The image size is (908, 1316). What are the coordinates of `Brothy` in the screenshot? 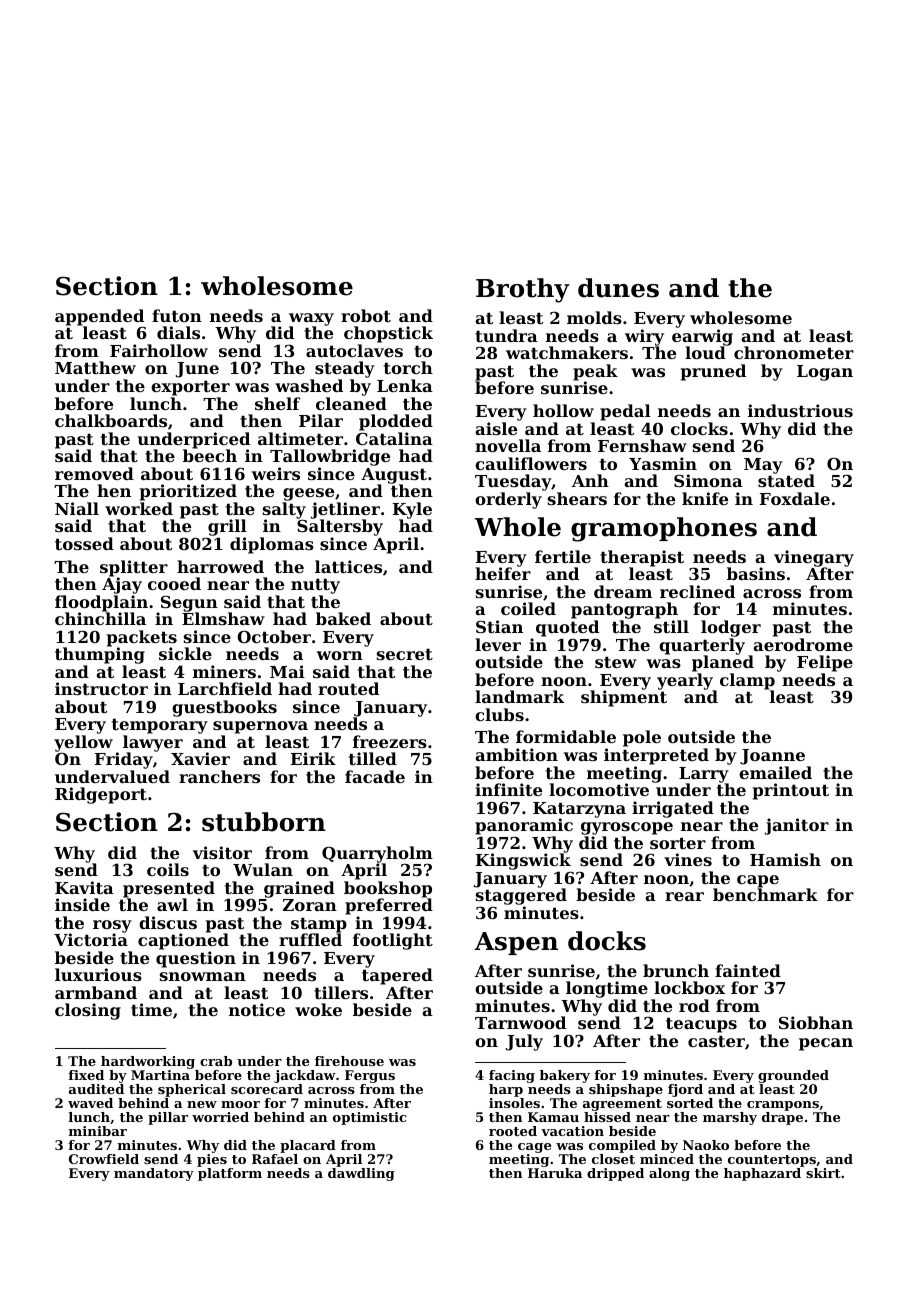 It's located at (523, 290).
